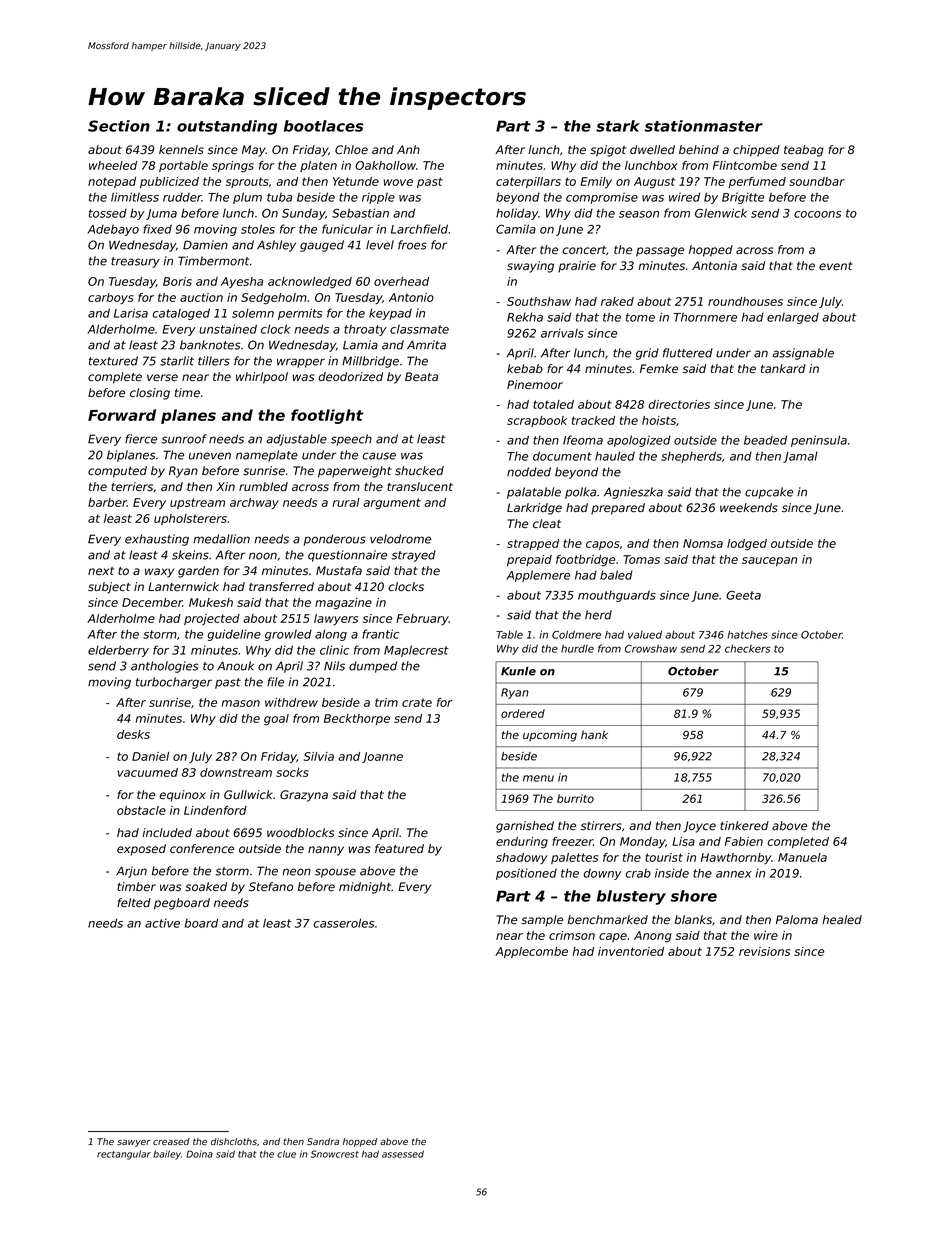  Describe the element at coordinates (593, 420) in the screenshot. I see `tracked` at that location.
